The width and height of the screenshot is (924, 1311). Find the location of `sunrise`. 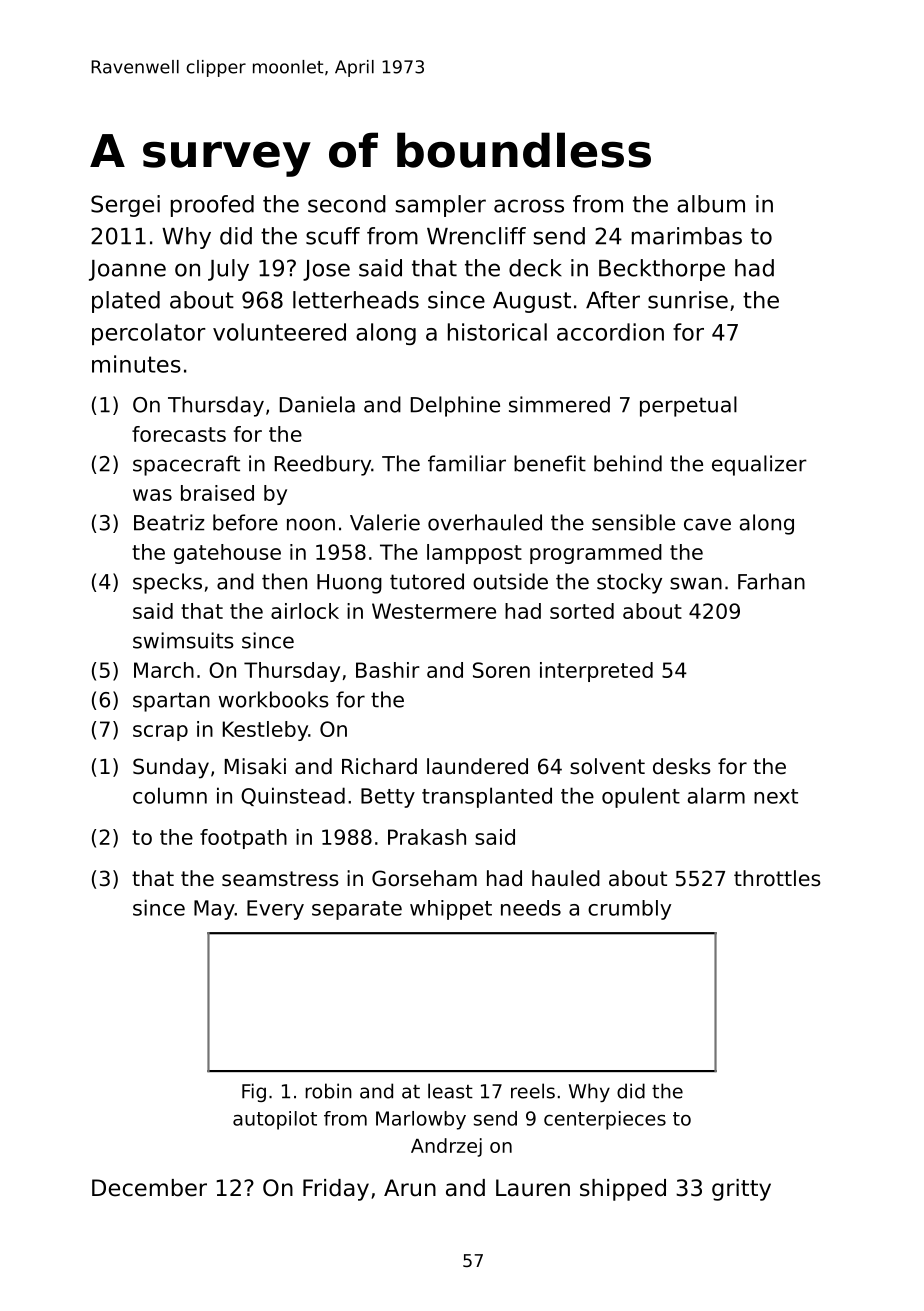

sunrise is located at coordinates (688, 300).
